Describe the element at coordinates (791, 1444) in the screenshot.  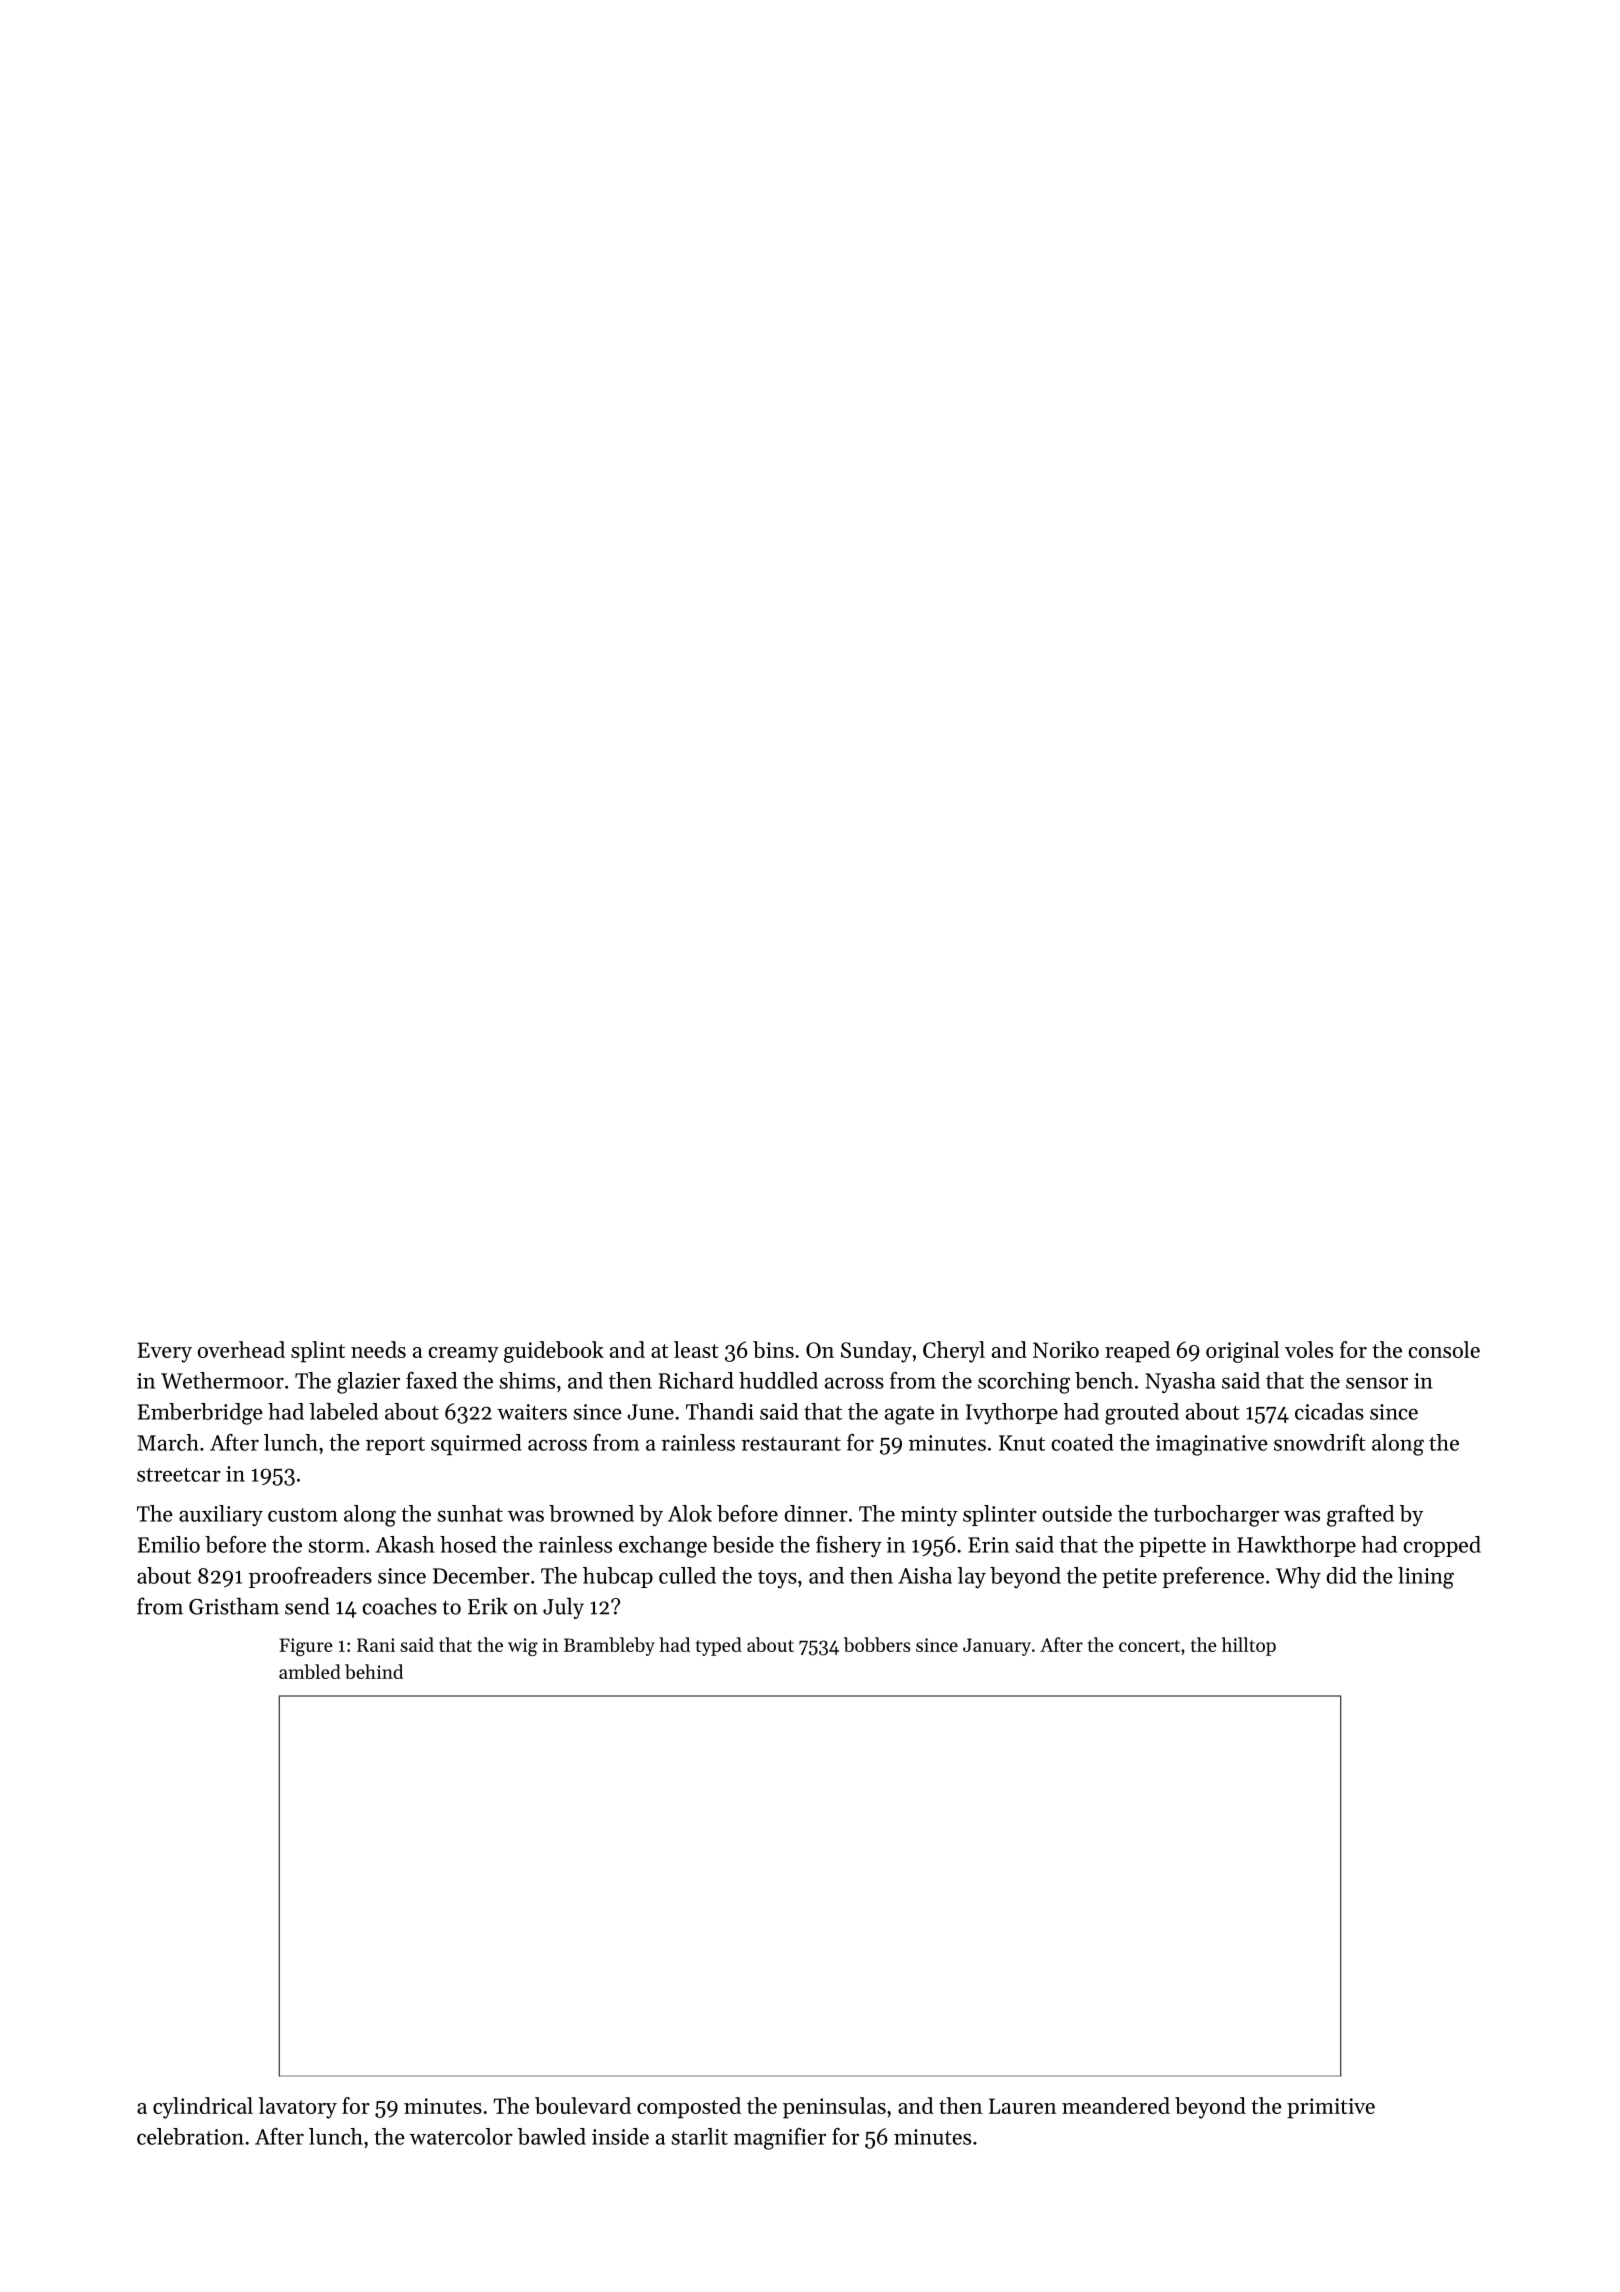
I see `restaurant` at that location.
